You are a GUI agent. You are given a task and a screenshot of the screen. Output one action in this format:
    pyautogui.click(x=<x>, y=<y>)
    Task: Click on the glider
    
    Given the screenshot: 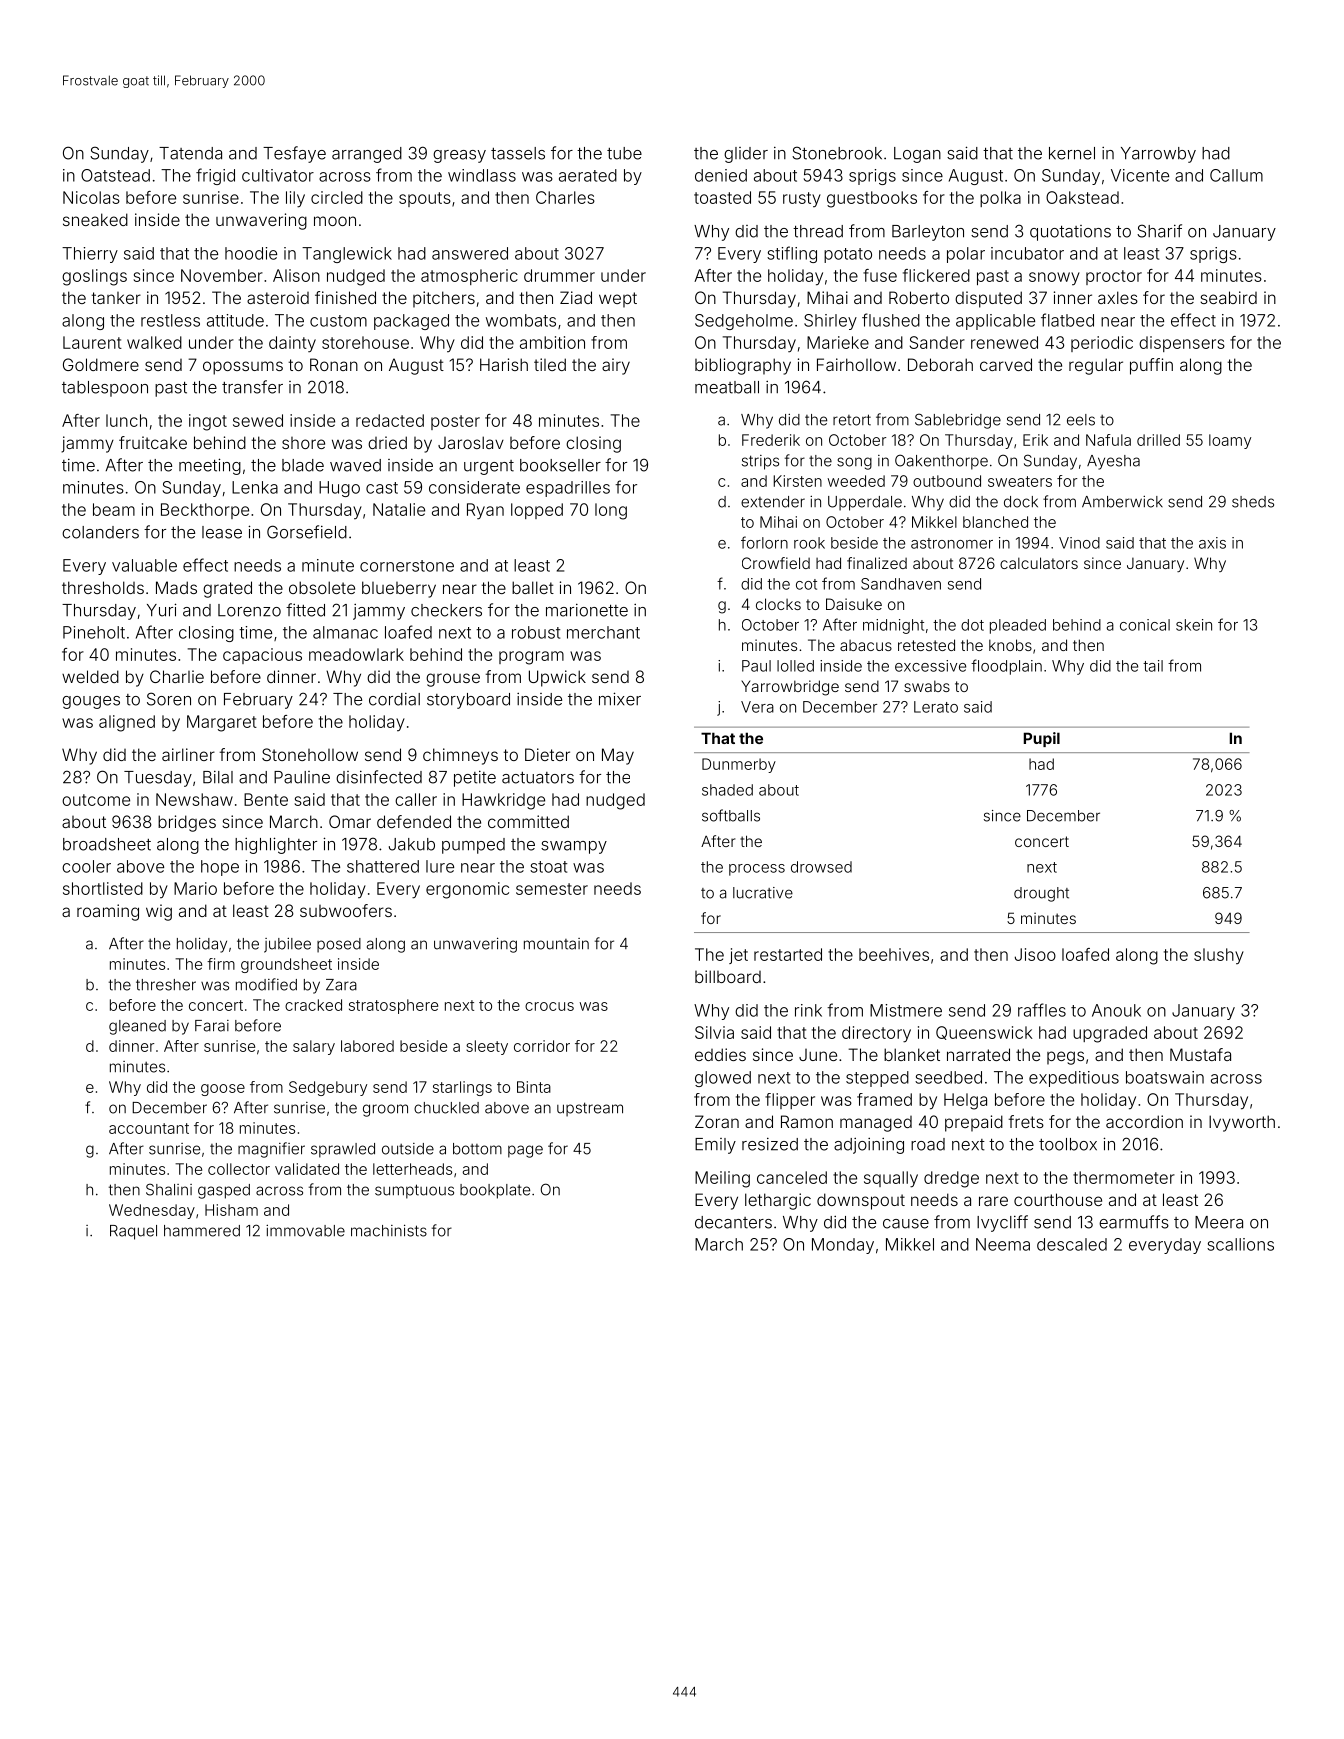 What is the action you would take?
    pyautogui.click(x=746, y=155)
